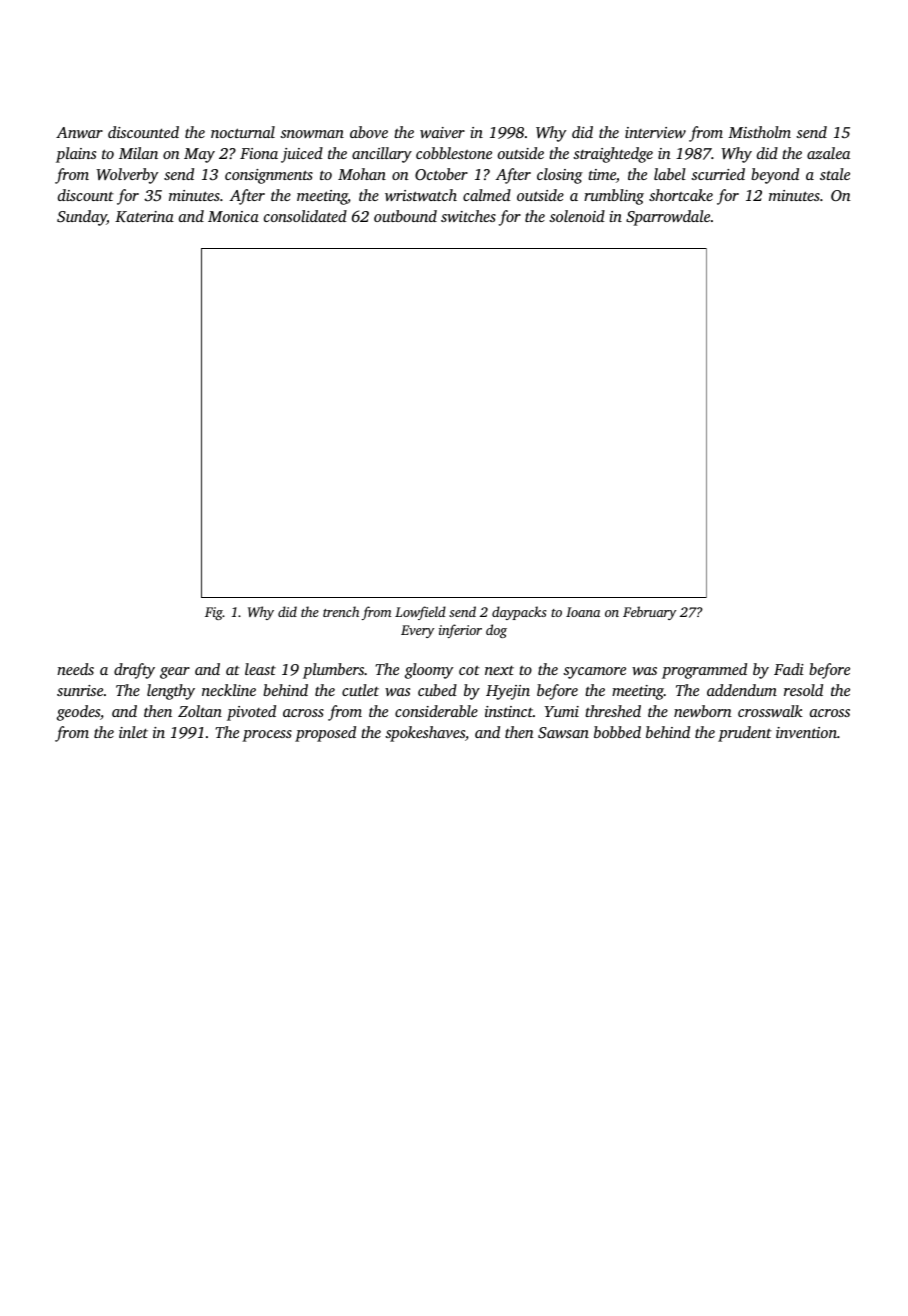  I want to click on Sparrowdale, so click(668, 218).
